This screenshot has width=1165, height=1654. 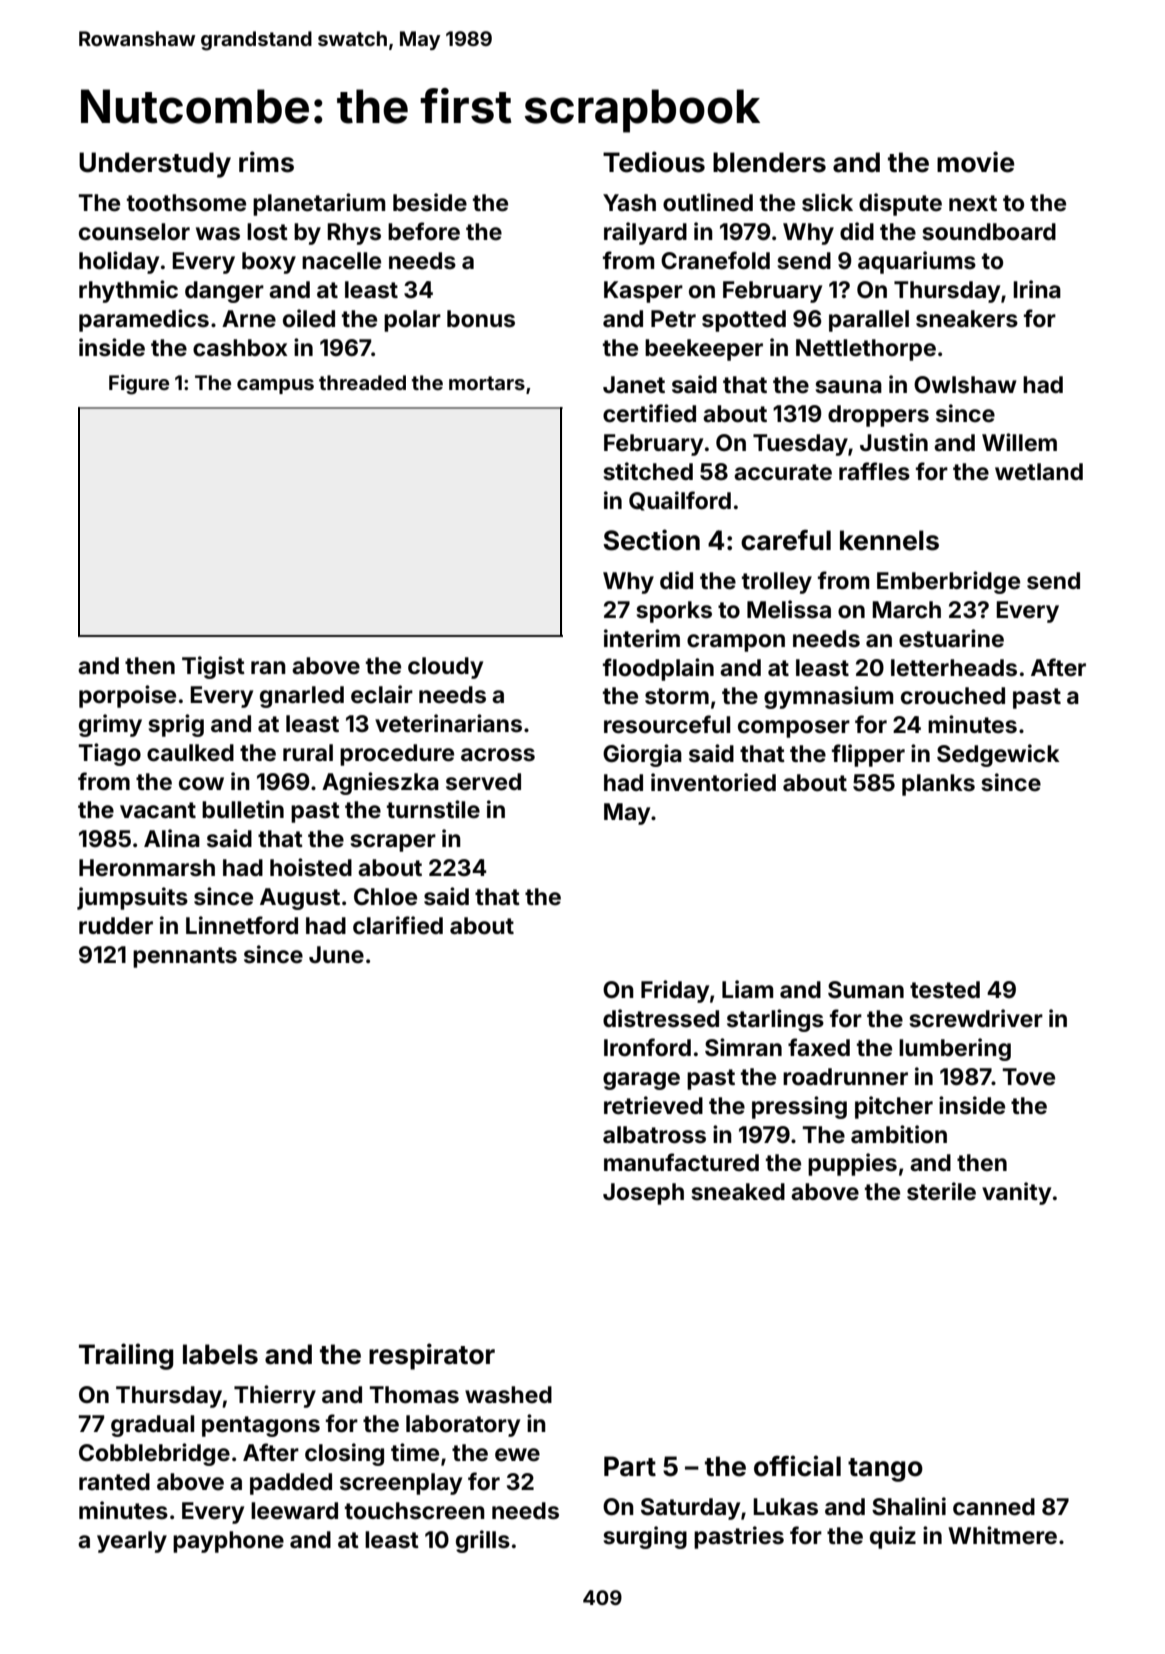 What do you see at coordinates (487, 383) in the screenshot?
I see `mortars` at bounding box center [487, 383].
